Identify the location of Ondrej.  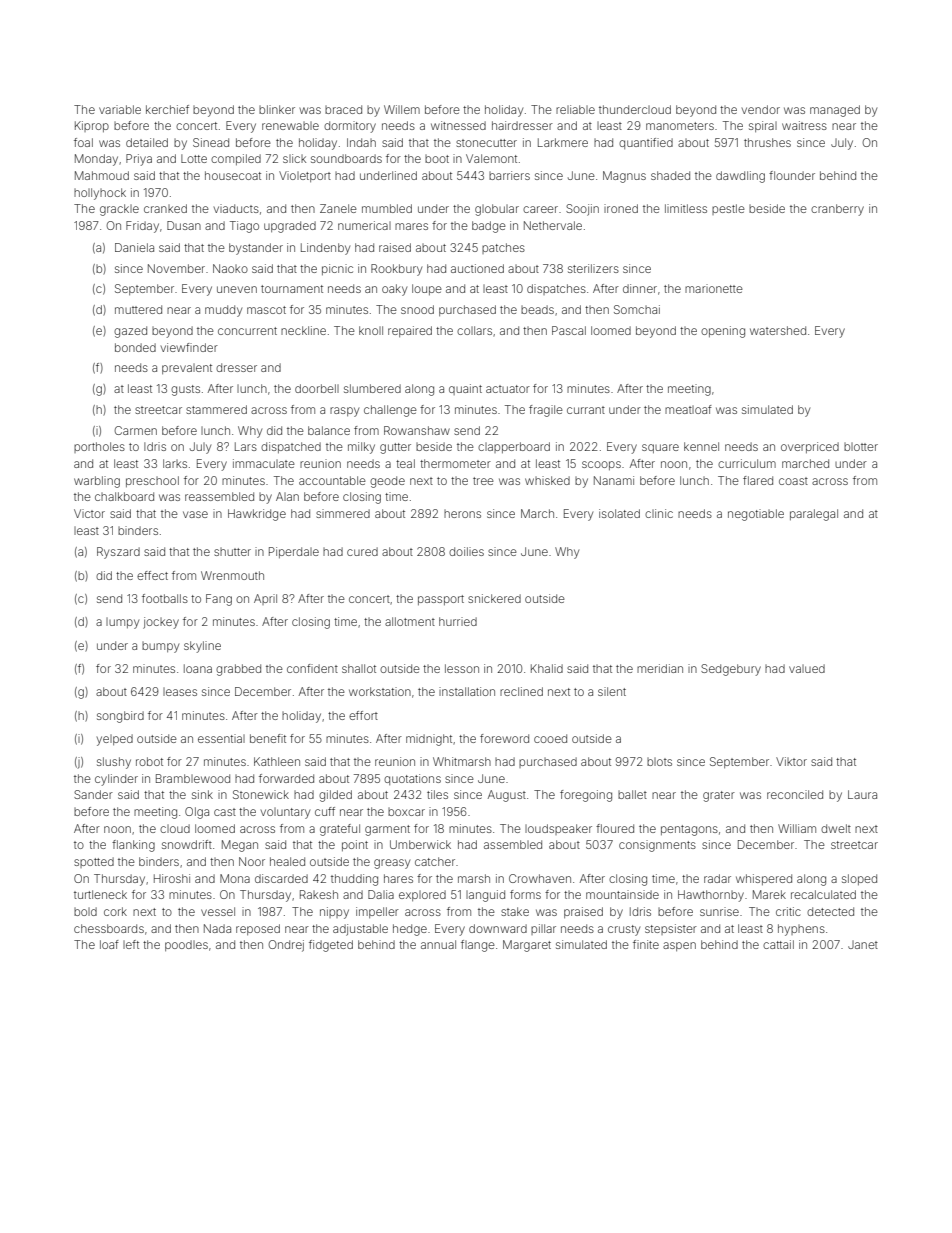
(286, 946).
